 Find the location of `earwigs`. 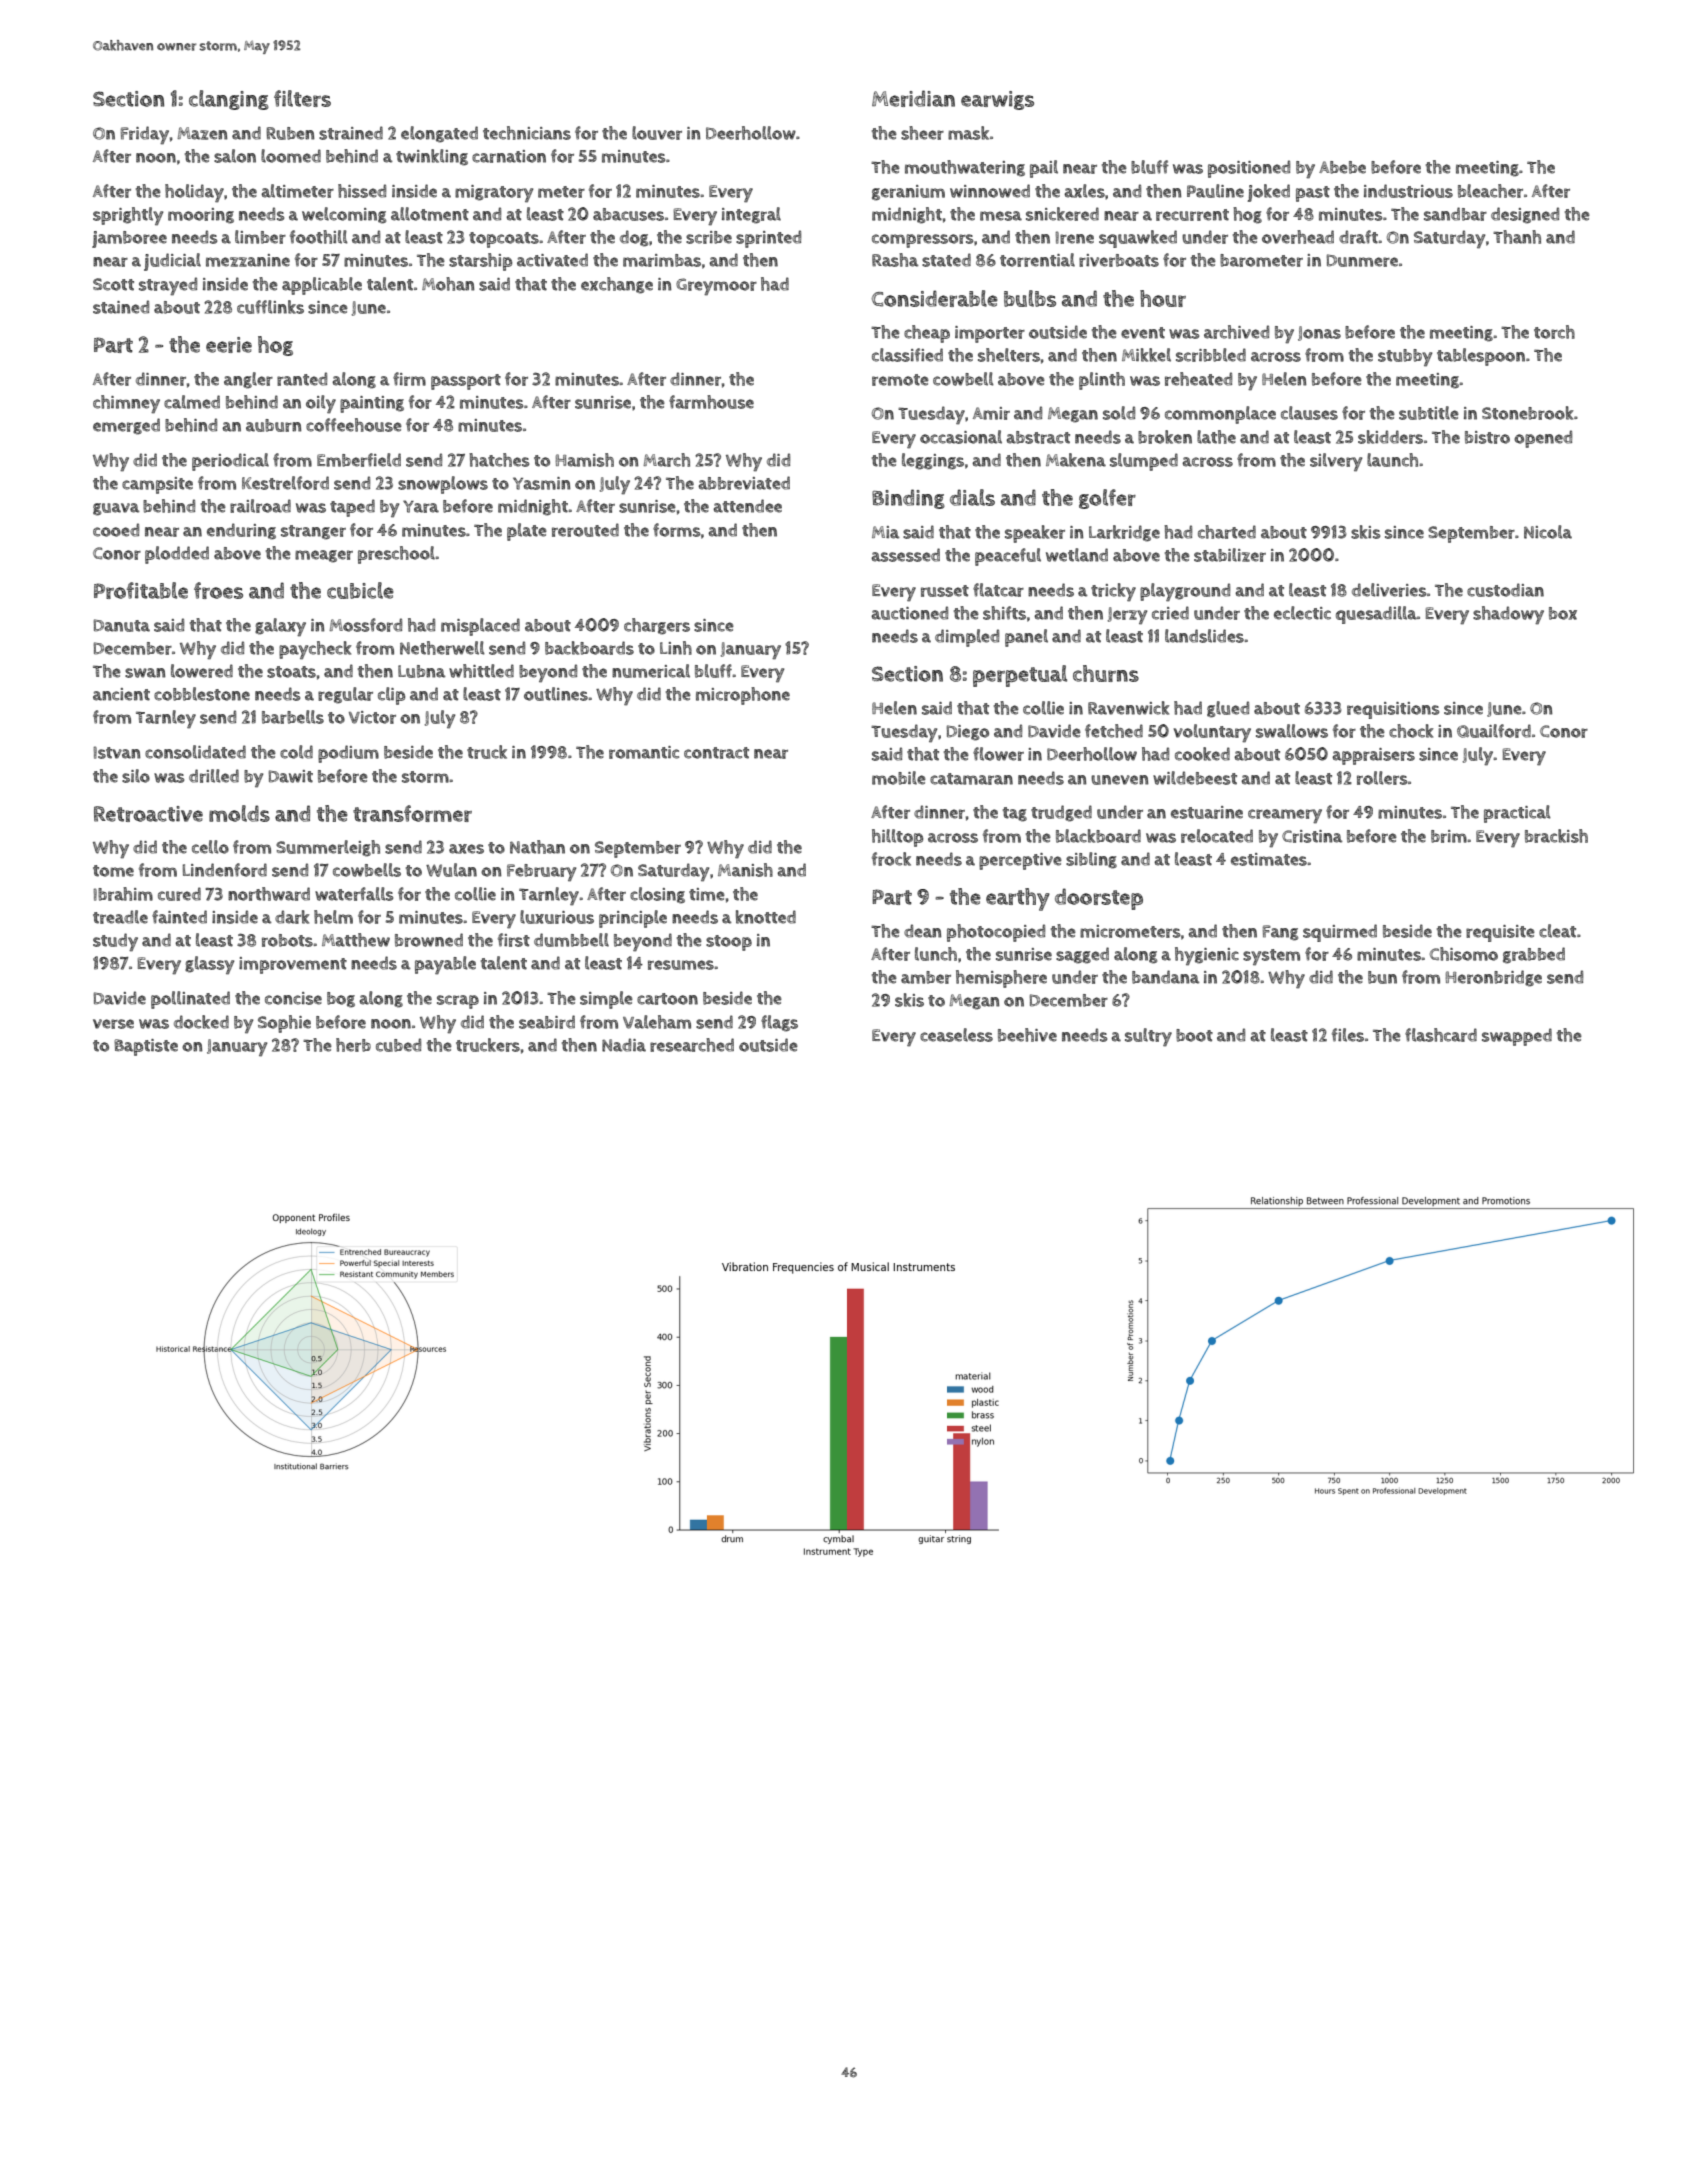

earwigs is located at coordinates (997, 100).
